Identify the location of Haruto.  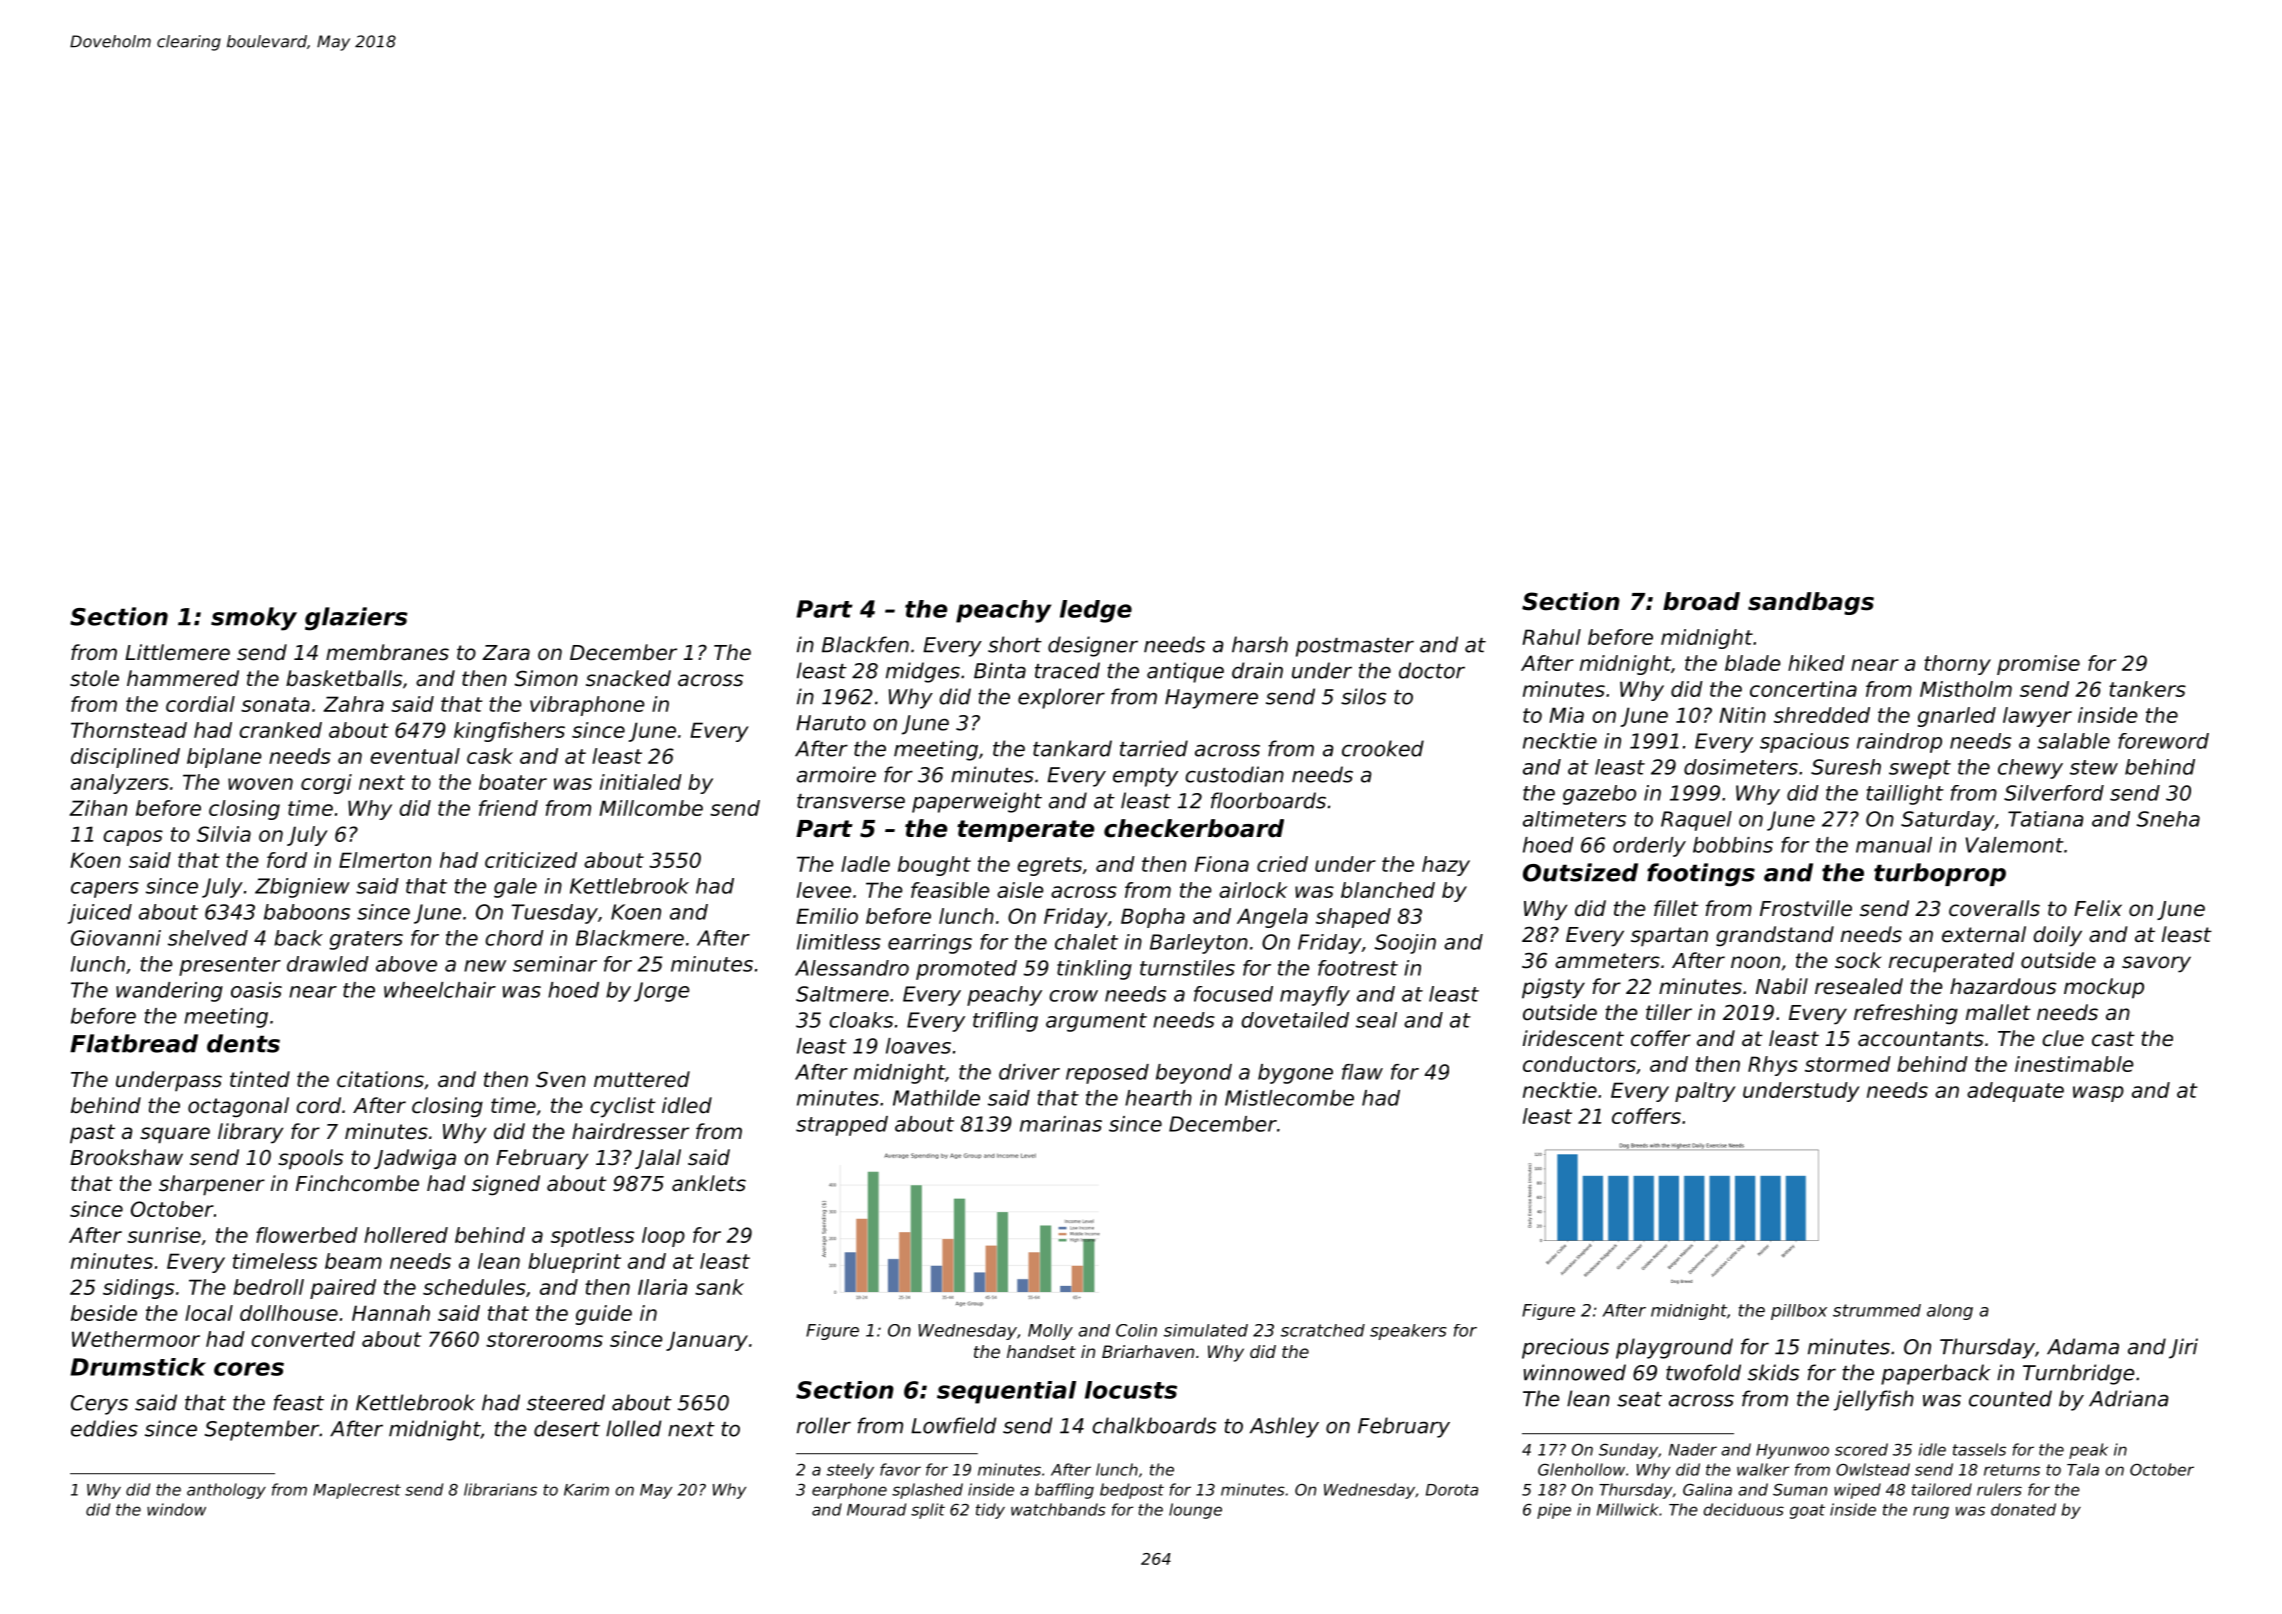
(831, 723).
